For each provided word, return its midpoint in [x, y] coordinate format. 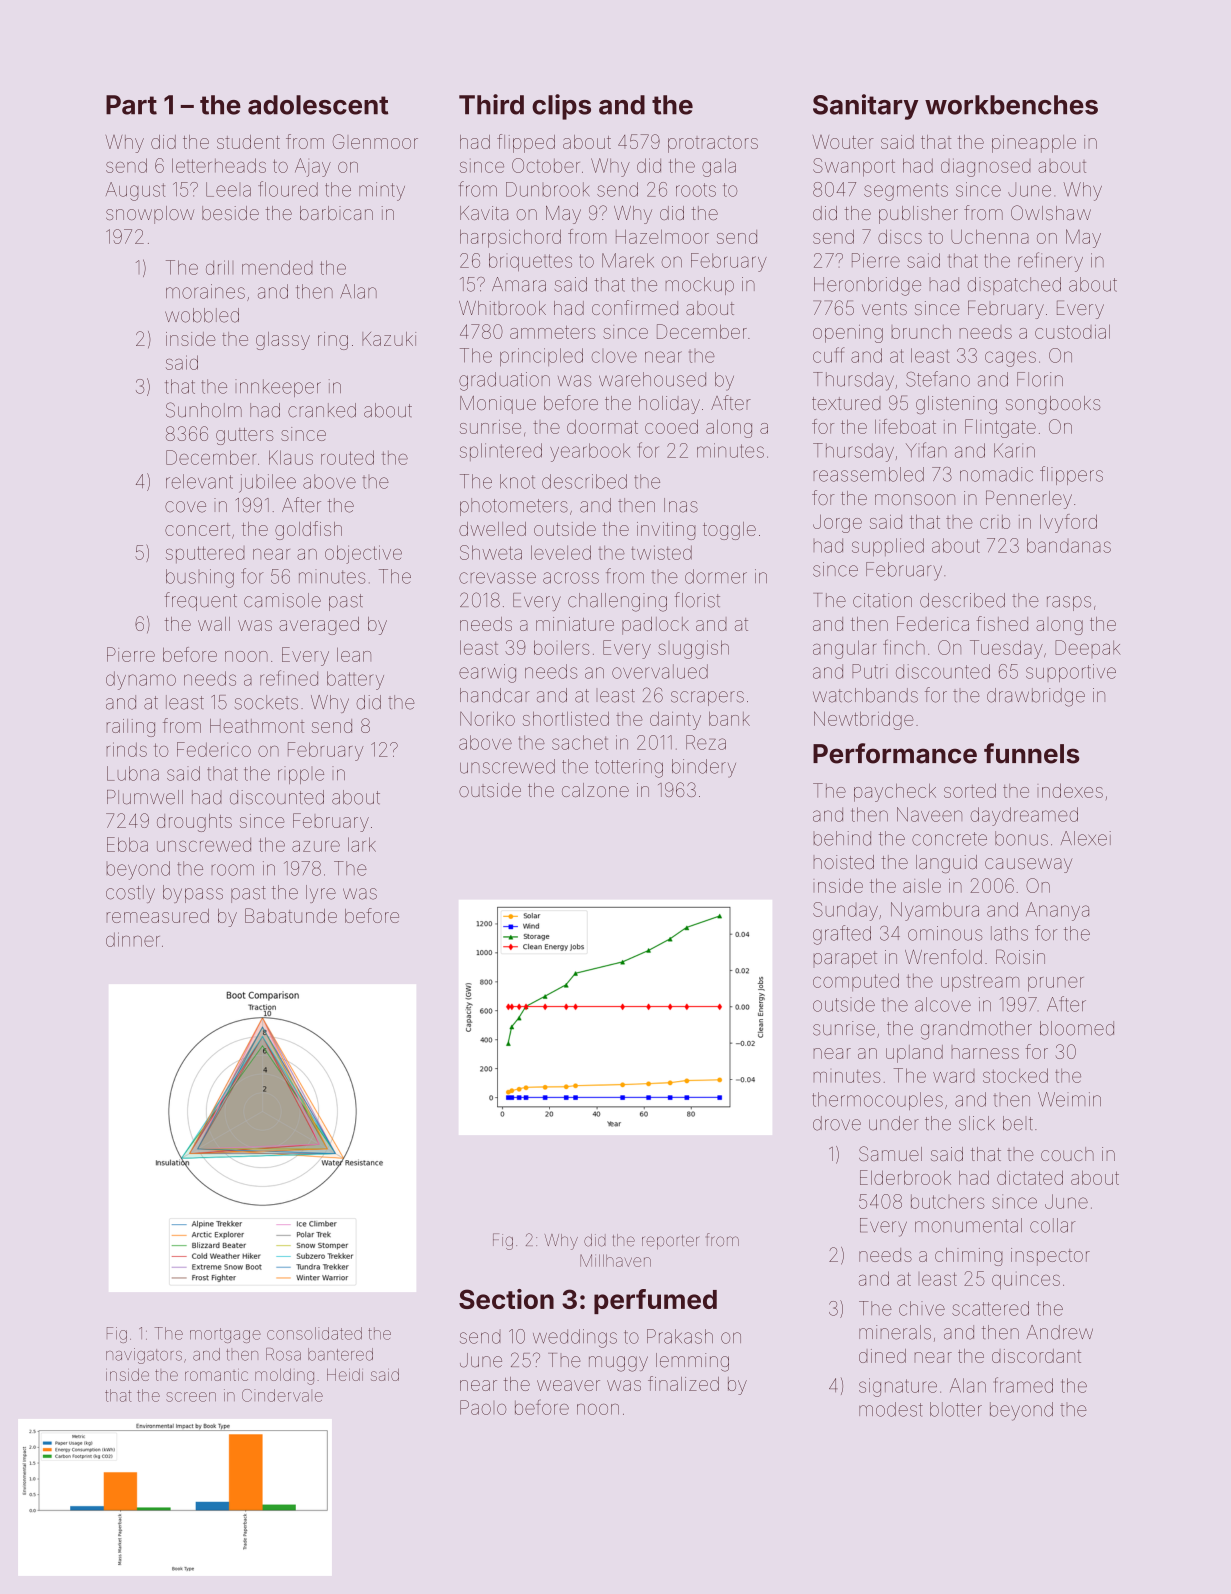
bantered [340, 1354]
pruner [1056, 984]
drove [837, 1123]
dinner [133, 939]
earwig [487, 673]
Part [131, 105]
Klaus [291, 457]
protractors [713, 144]
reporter [670, 1242]
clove [614, 357]
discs [900, 237]
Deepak [1087, 647]
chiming [968, 1257]
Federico [214, 749]
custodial [1072, 332]
